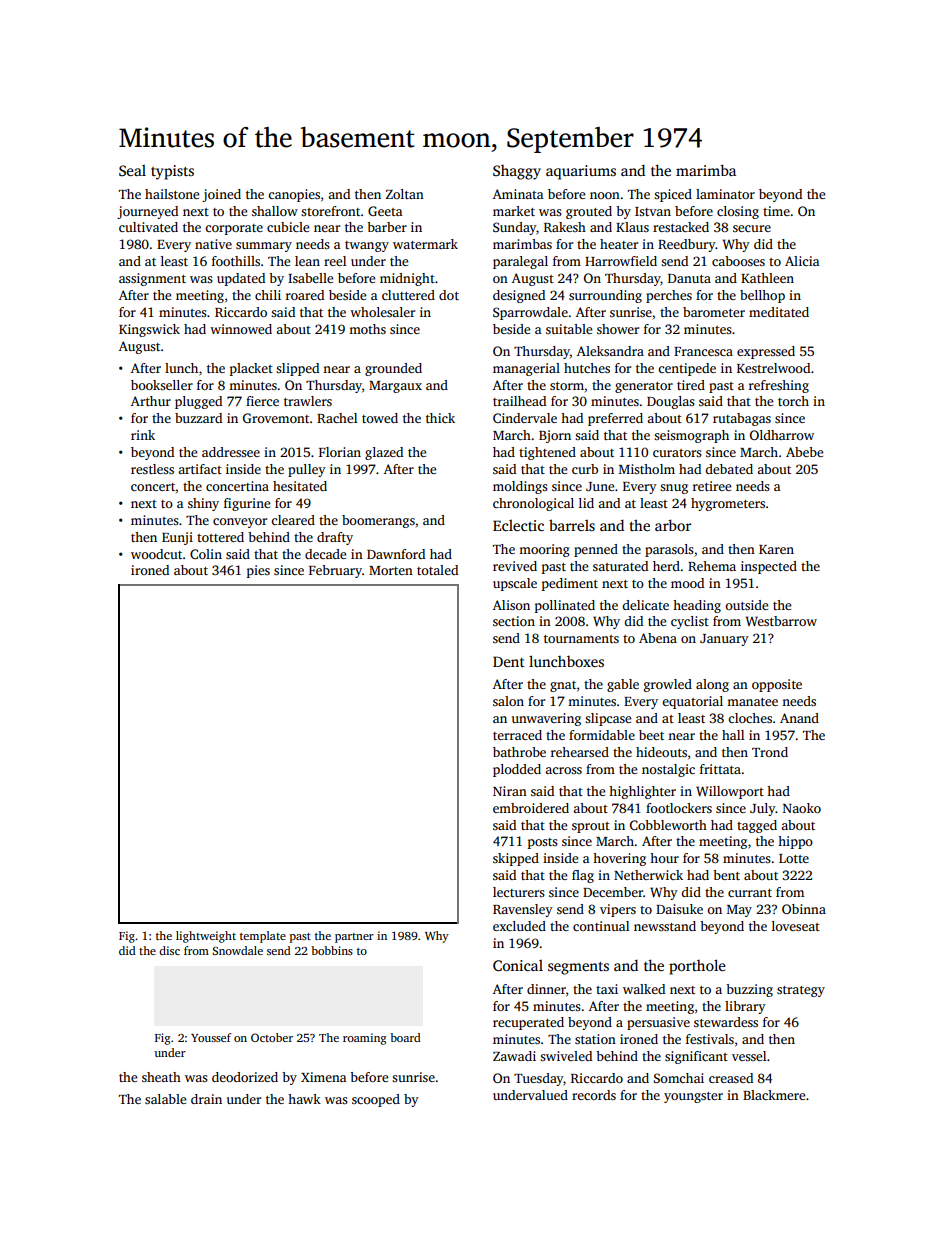  Describe the element at coordinates (509, 661) in the image. I see `Dent` at that location.
